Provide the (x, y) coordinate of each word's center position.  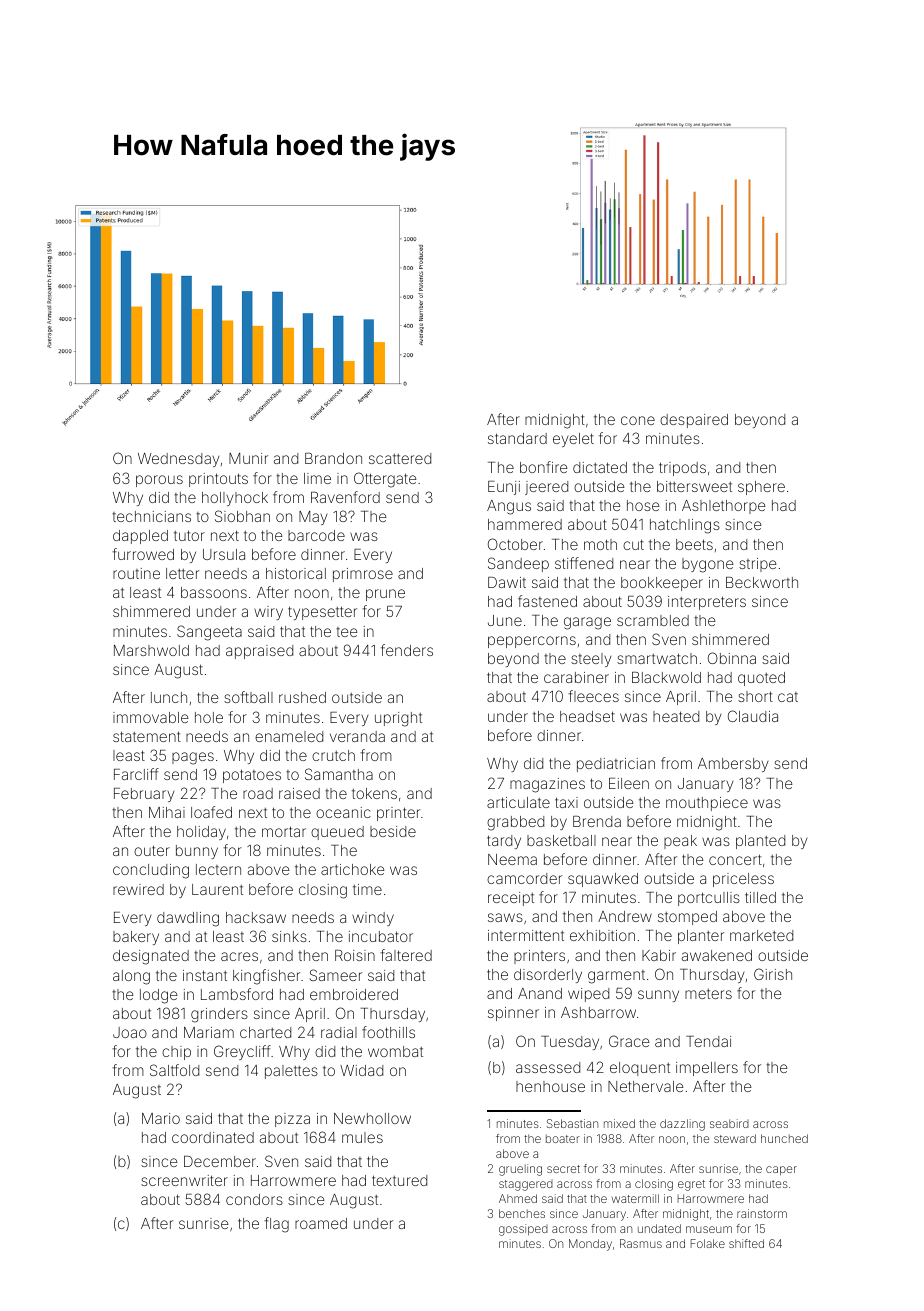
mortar (284, 831)
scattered (400, 458)
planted (760, 842)
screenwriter (184, 1180)
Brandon (333, 458)
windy (373, 919)
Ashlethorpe (723, 507)
